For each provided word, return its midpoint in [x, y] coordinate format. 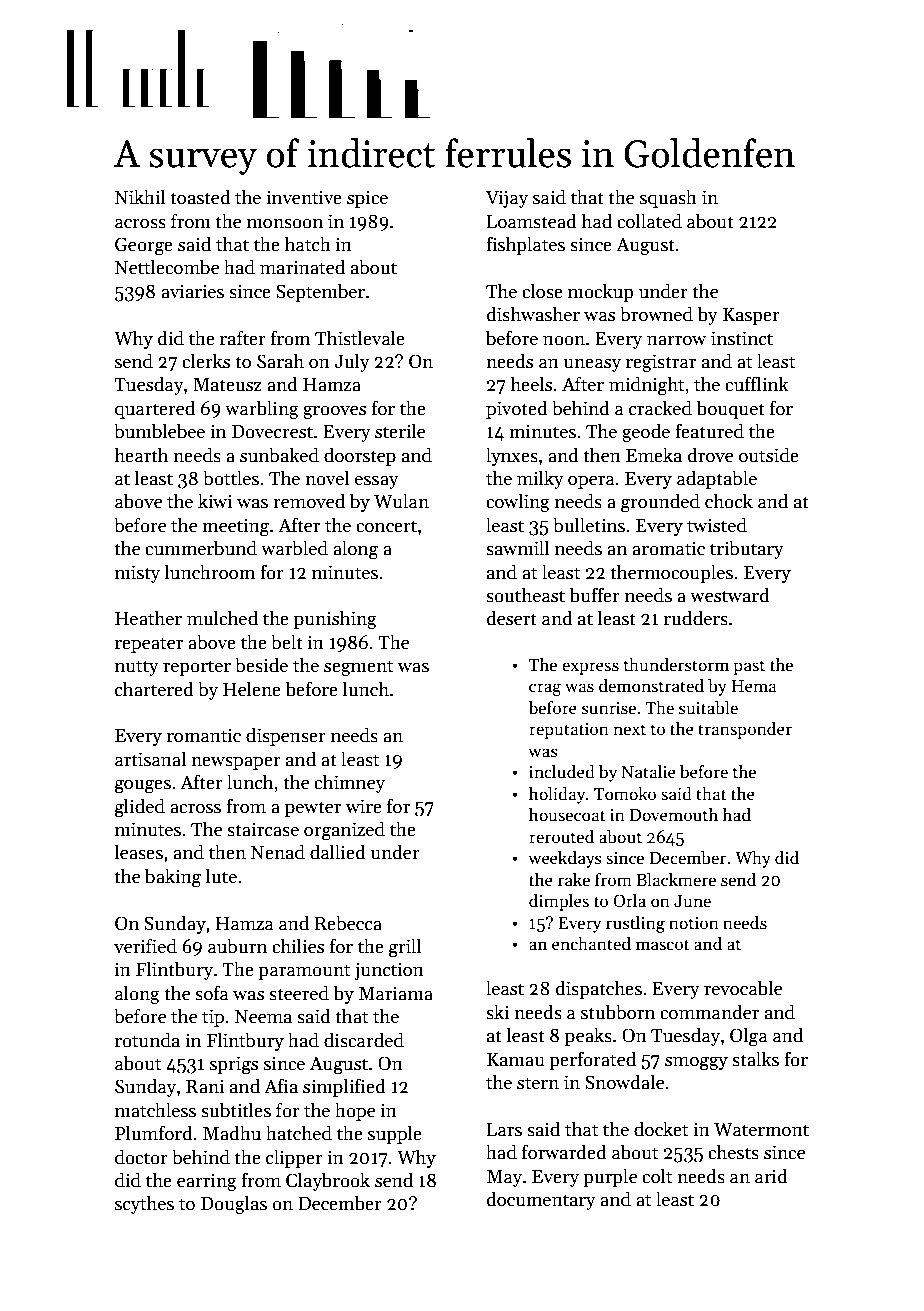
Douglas [234, 1205]
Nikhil [140, 196]
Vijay [507, 199]
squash [668, 198]
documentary [541, 1200]
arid [771, 1176]
